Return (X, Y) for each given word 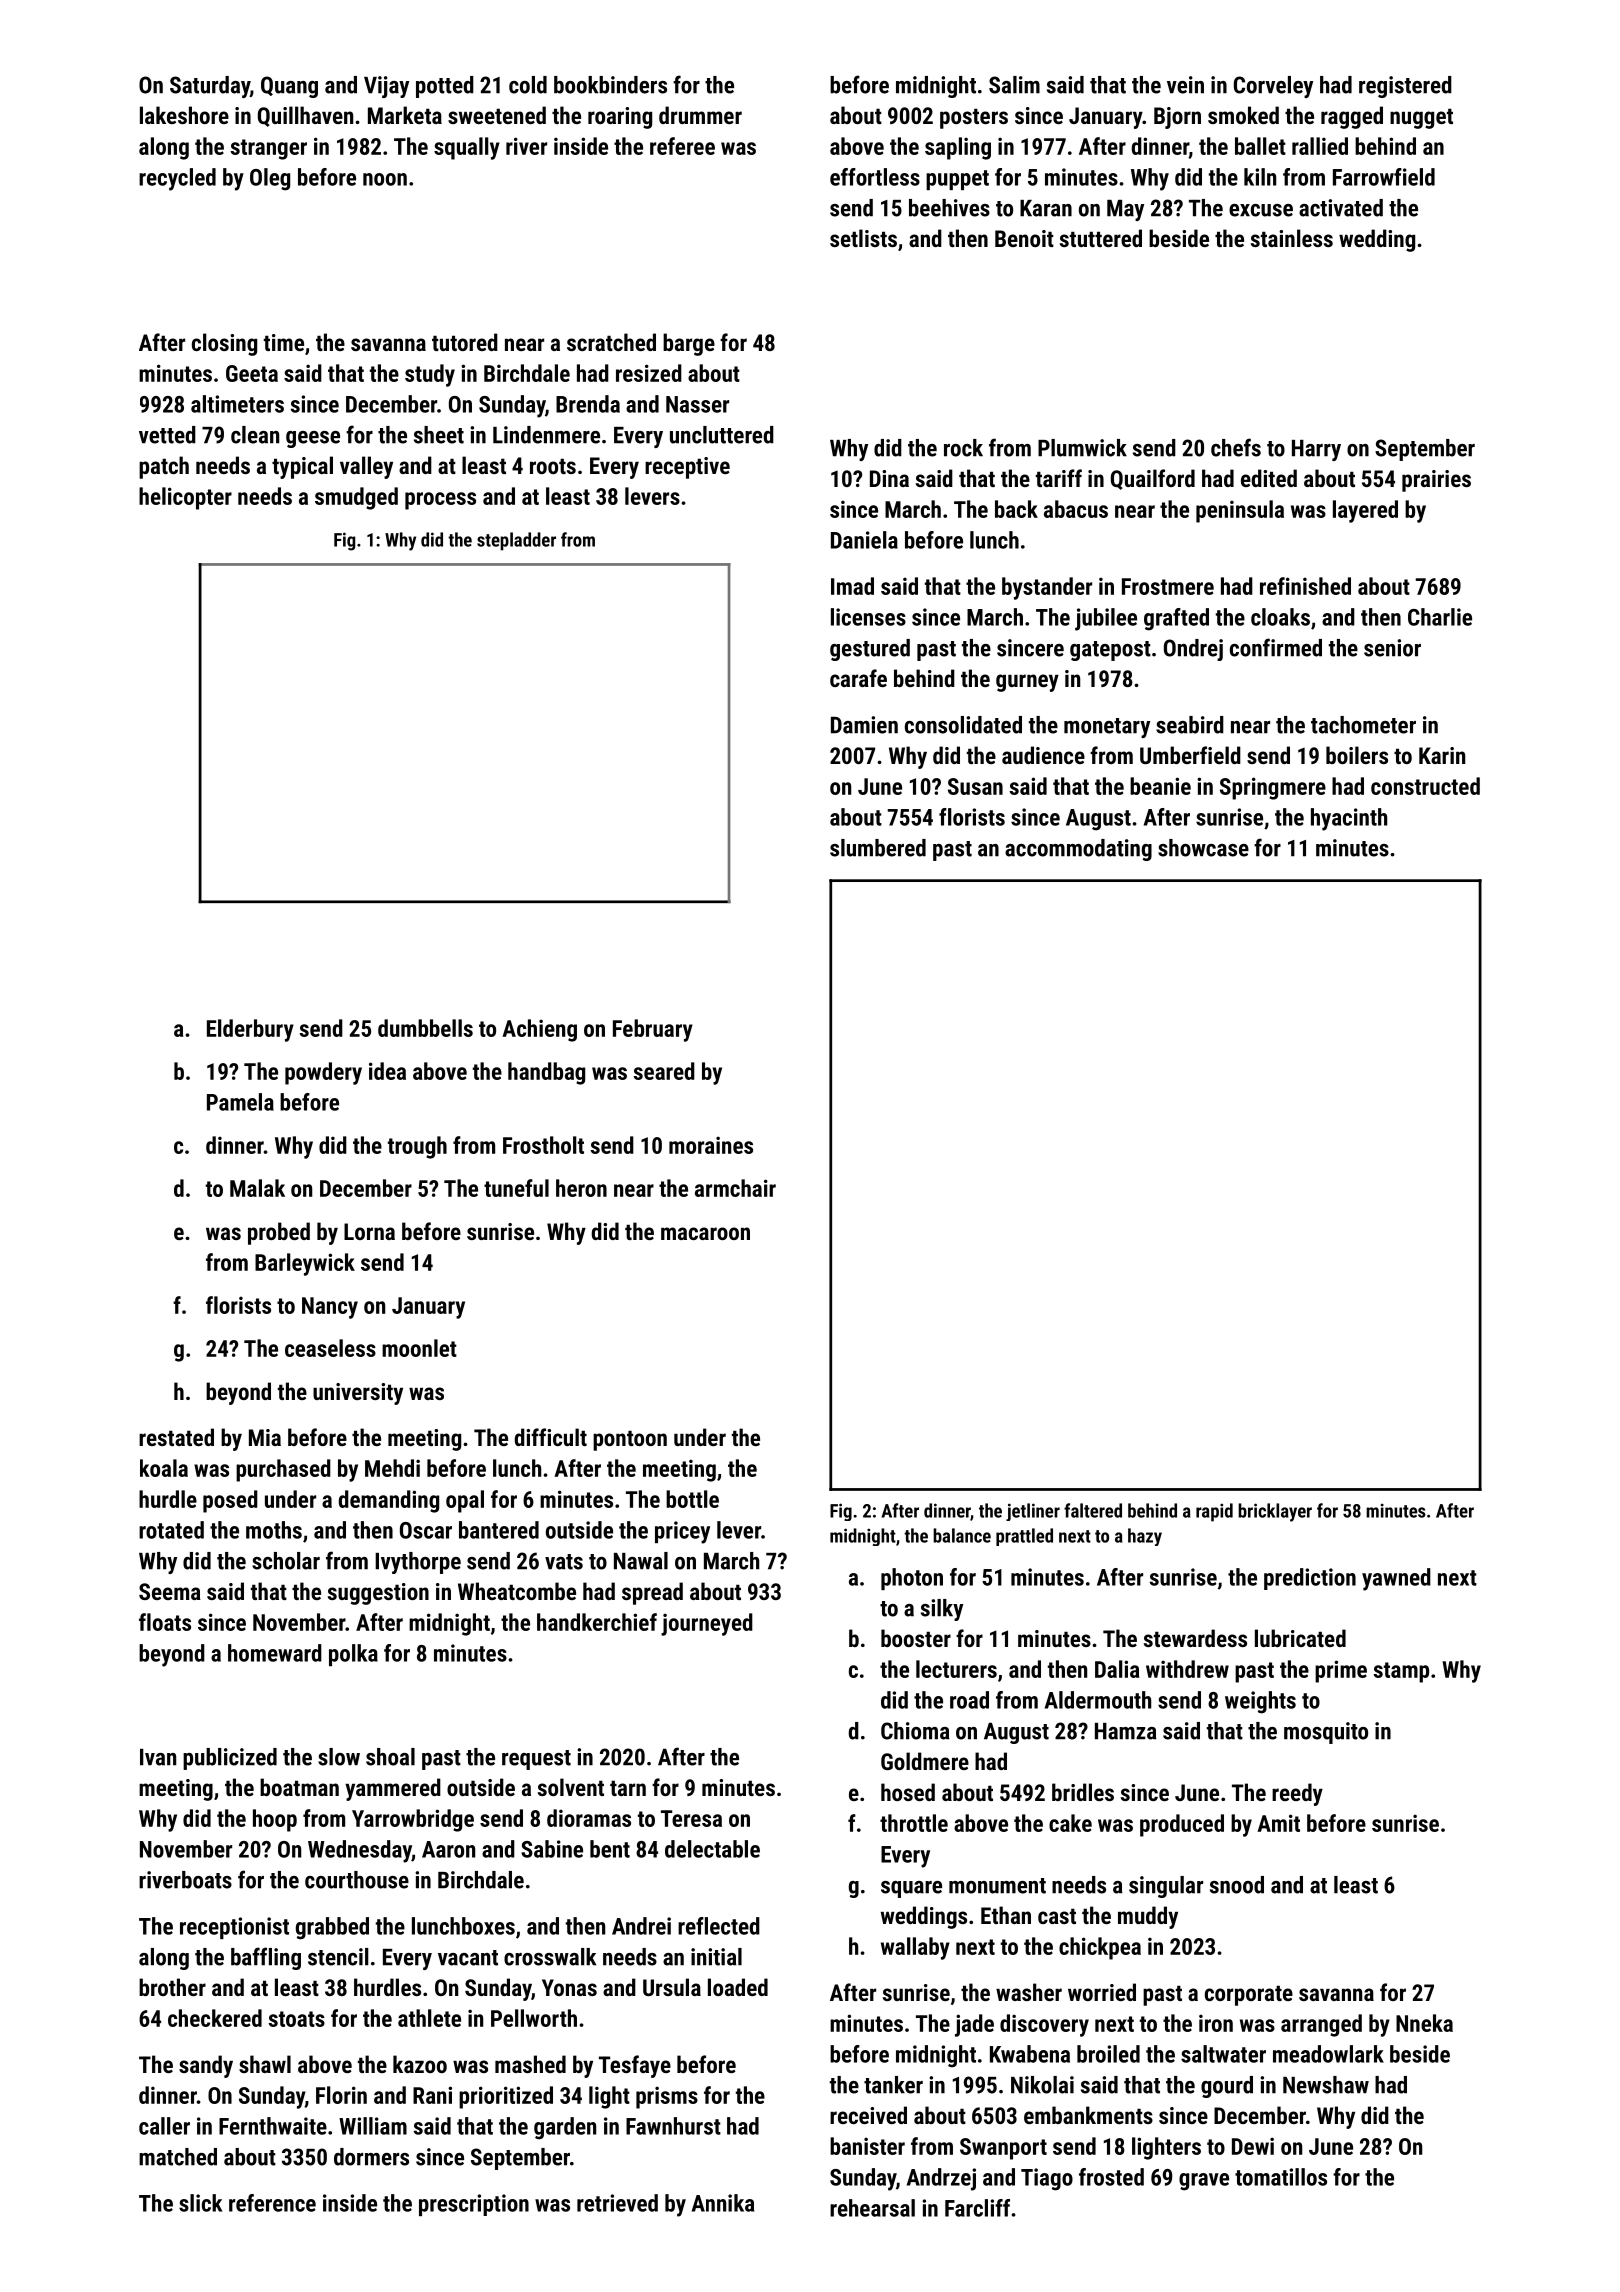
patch (164, 467)
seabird (1190, 725)
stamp (1401, 1672)
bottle (692, 1499)
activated (1341, 208)
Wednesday (360, 1851)
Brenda (588, 404)
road (969, 1700)
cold (528, 85)
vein (1185, 85)
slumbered (878, 848)
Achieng (539, 1030)
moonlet (419, 1348)
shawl (265, 2064)
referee (682, 146)
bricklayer (1275, 1512)
